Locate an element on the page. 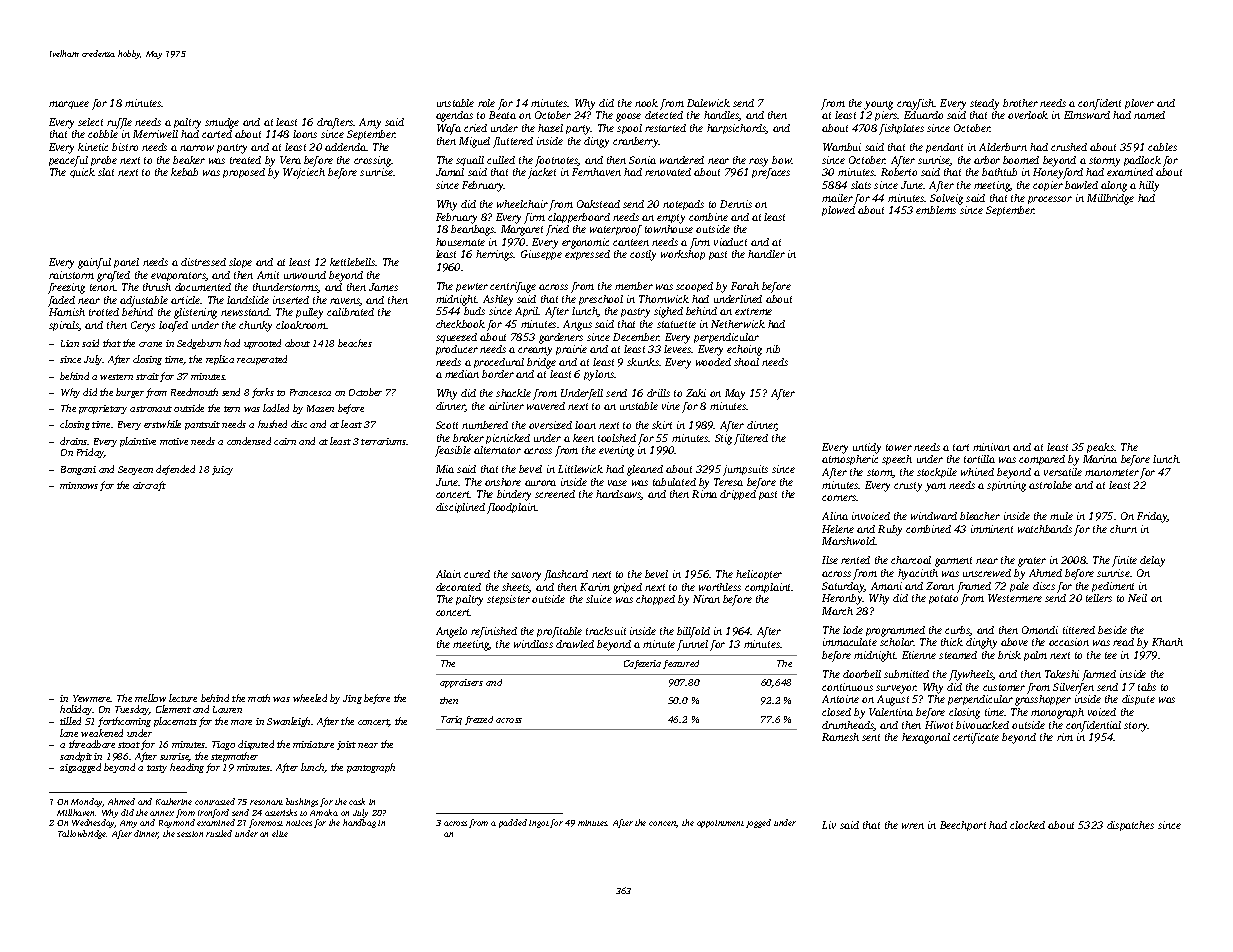 The height and width of the image is (952, 1233). Mazen is located at coordinates (320, 408).
